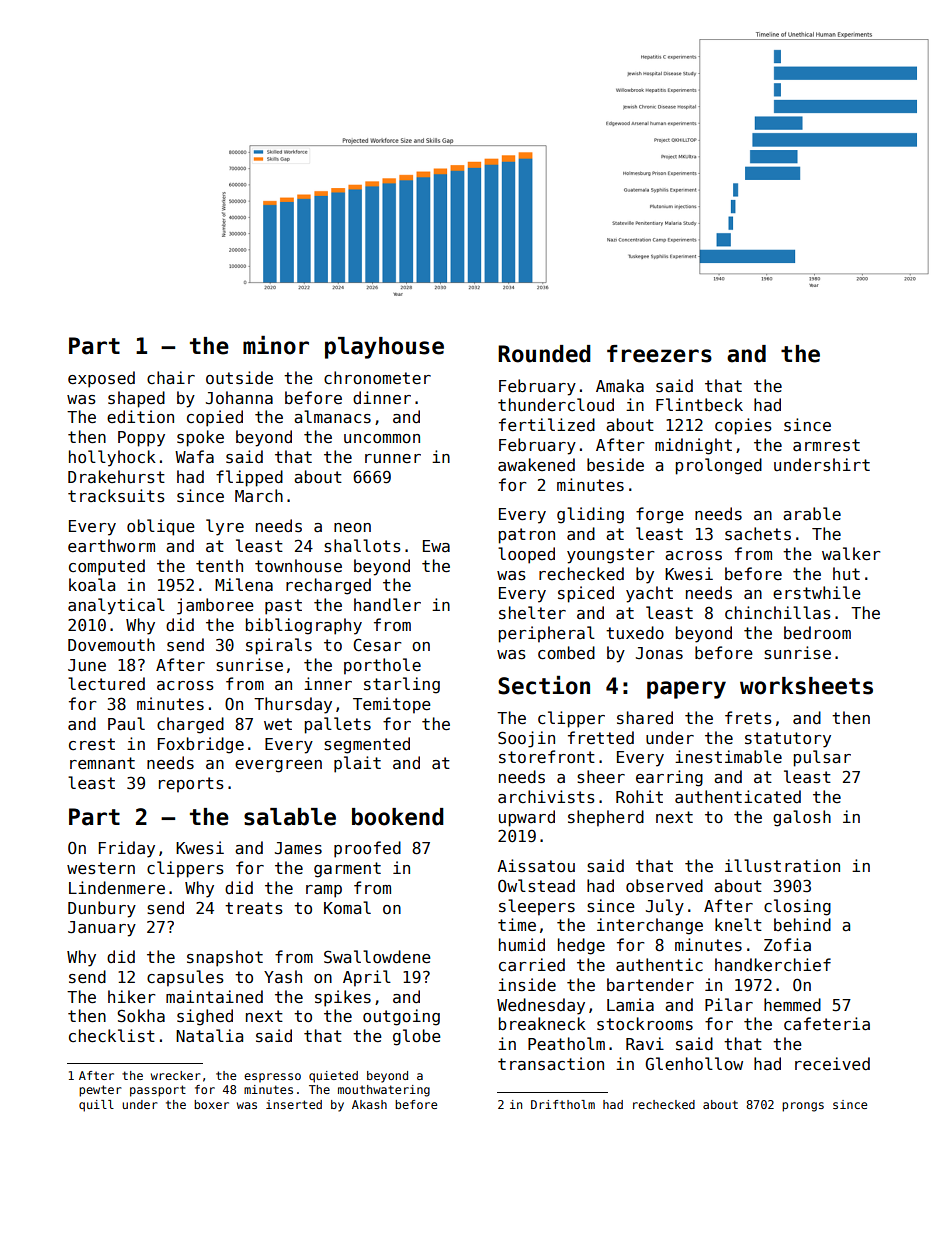  What do you see at coordinates (176, 1075) in the screenshot?
I see `wrecker` at bounding box center [176, 1075].
